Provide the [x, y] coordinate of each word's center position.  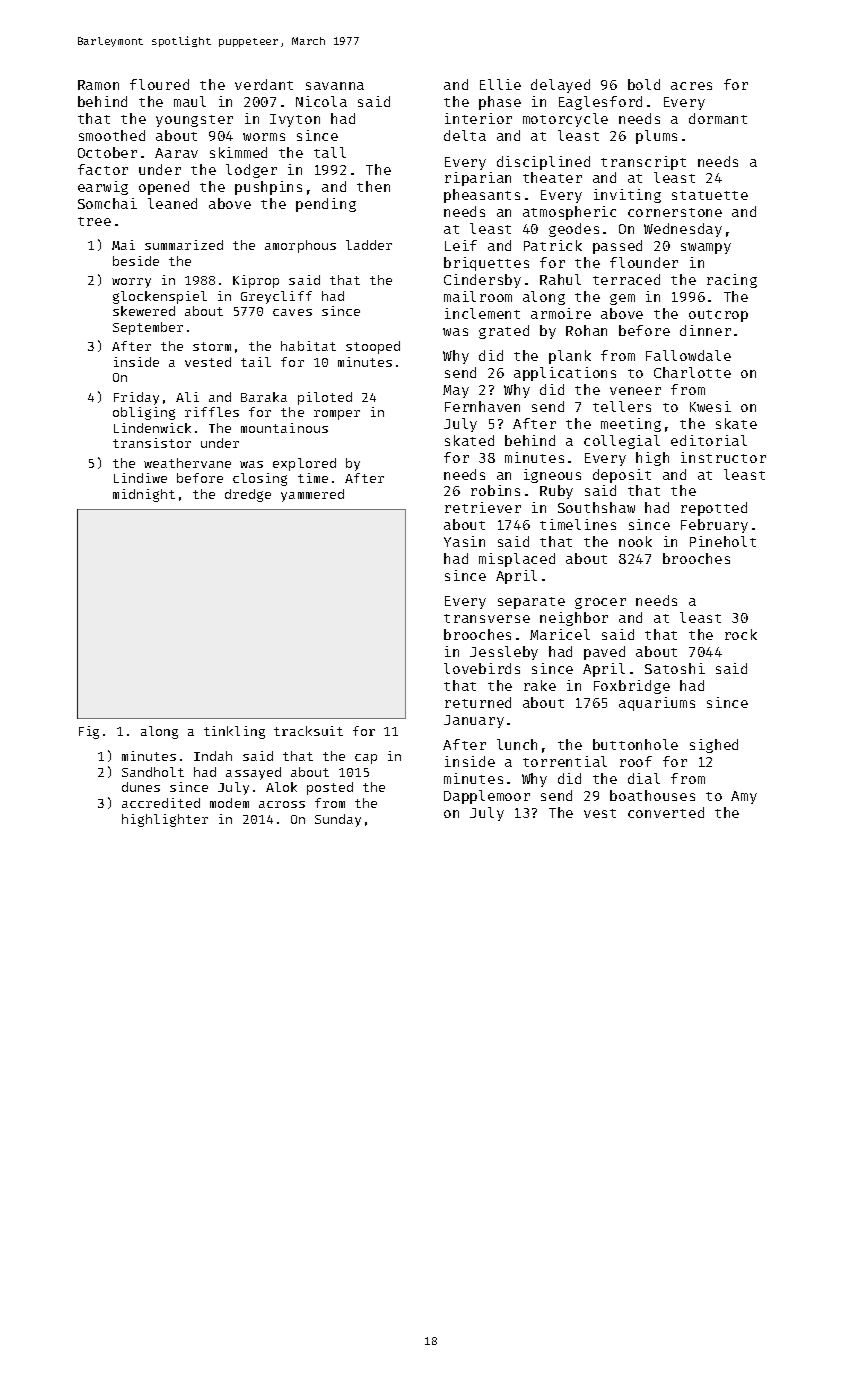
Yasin [464, 541]
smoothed [112, 135]
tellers [622, 406]
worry [131, 283]
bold [644, 84]
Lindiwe [140, 478]
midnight [144, 495]
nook [635, 541]
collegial [622, 442]
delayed [560, 86]
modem [229, 803]
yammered [312, 495]
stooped [373, 347]
